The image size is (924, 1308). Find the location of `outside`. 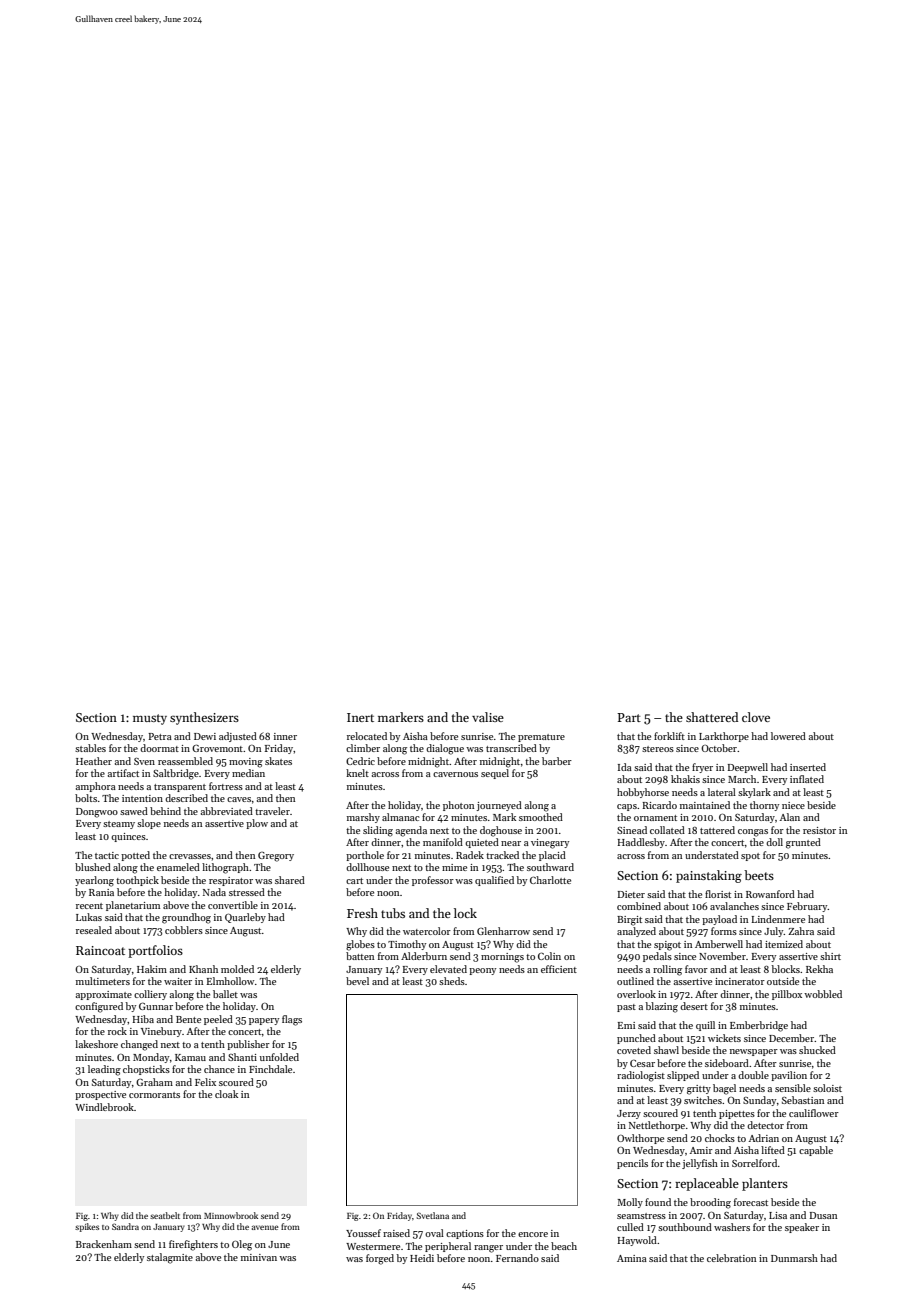

outside is located at coordinates (783, 981).
